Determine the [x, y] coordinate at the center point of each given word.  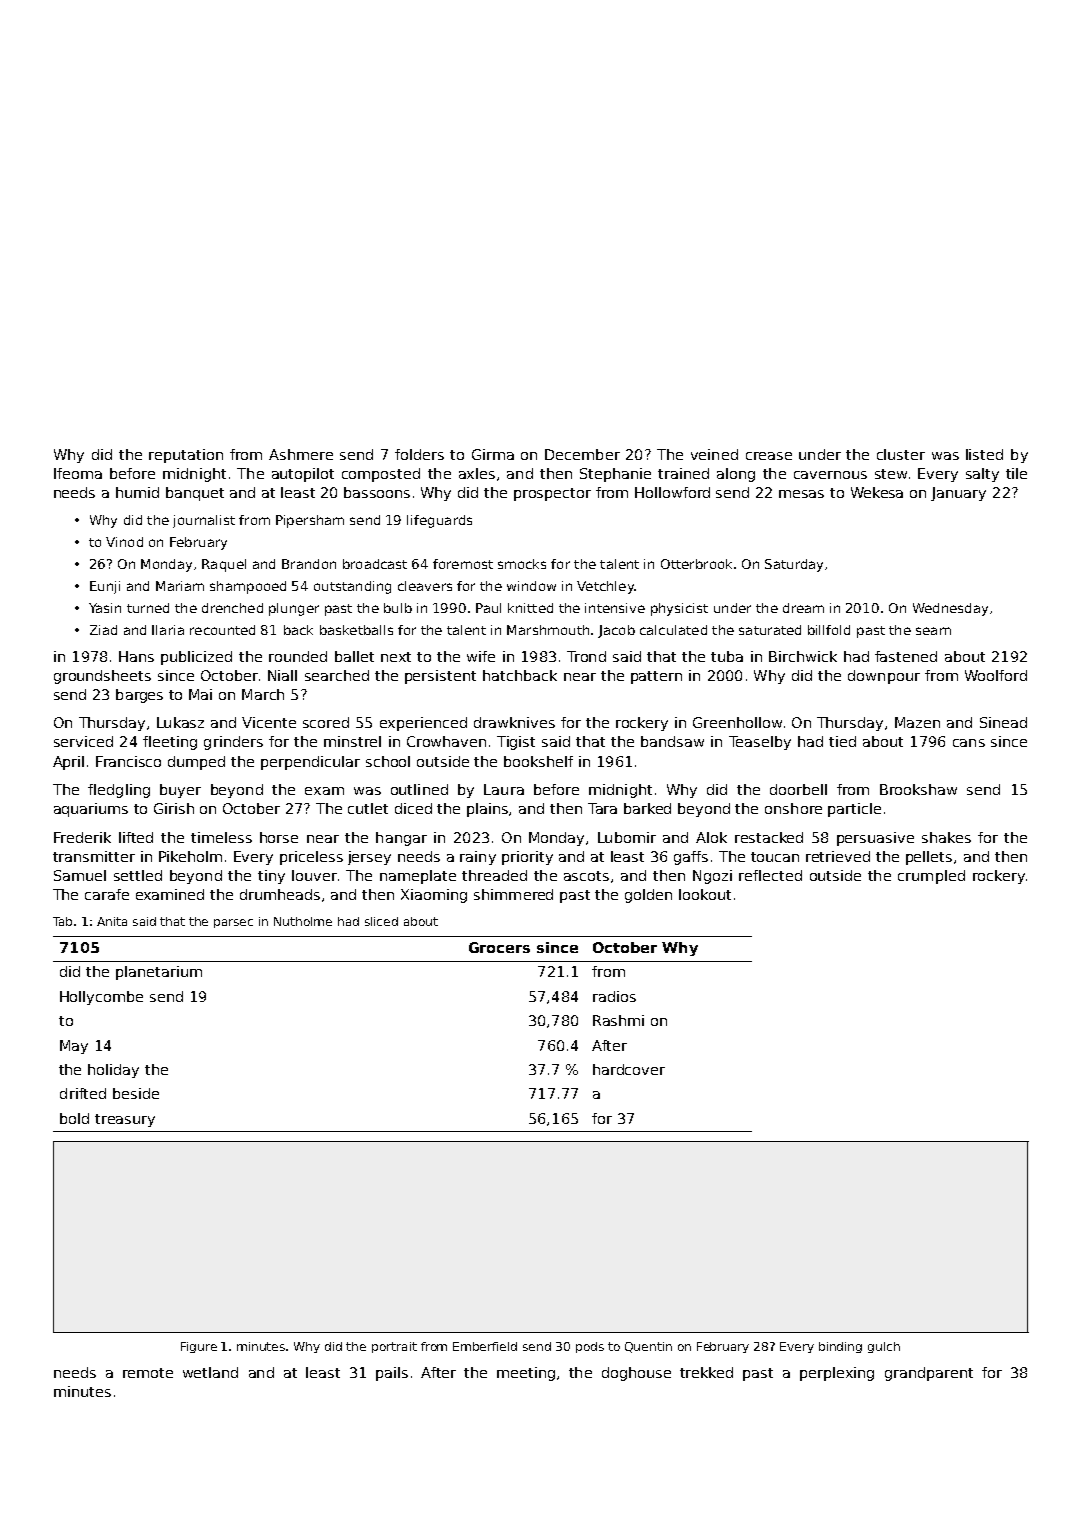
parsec [233, 923]
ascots [586, 876]
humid [137, 492]
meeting [526, 1374]
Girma [493, 454]
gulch [884, 1347]
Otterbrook [696, 564]
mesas [801, 494]
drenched [232, 608]
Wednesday [950, 609]
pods [590, 1347]
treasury [125, 1120]
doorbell [798, 789]
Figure [199, 1347]
